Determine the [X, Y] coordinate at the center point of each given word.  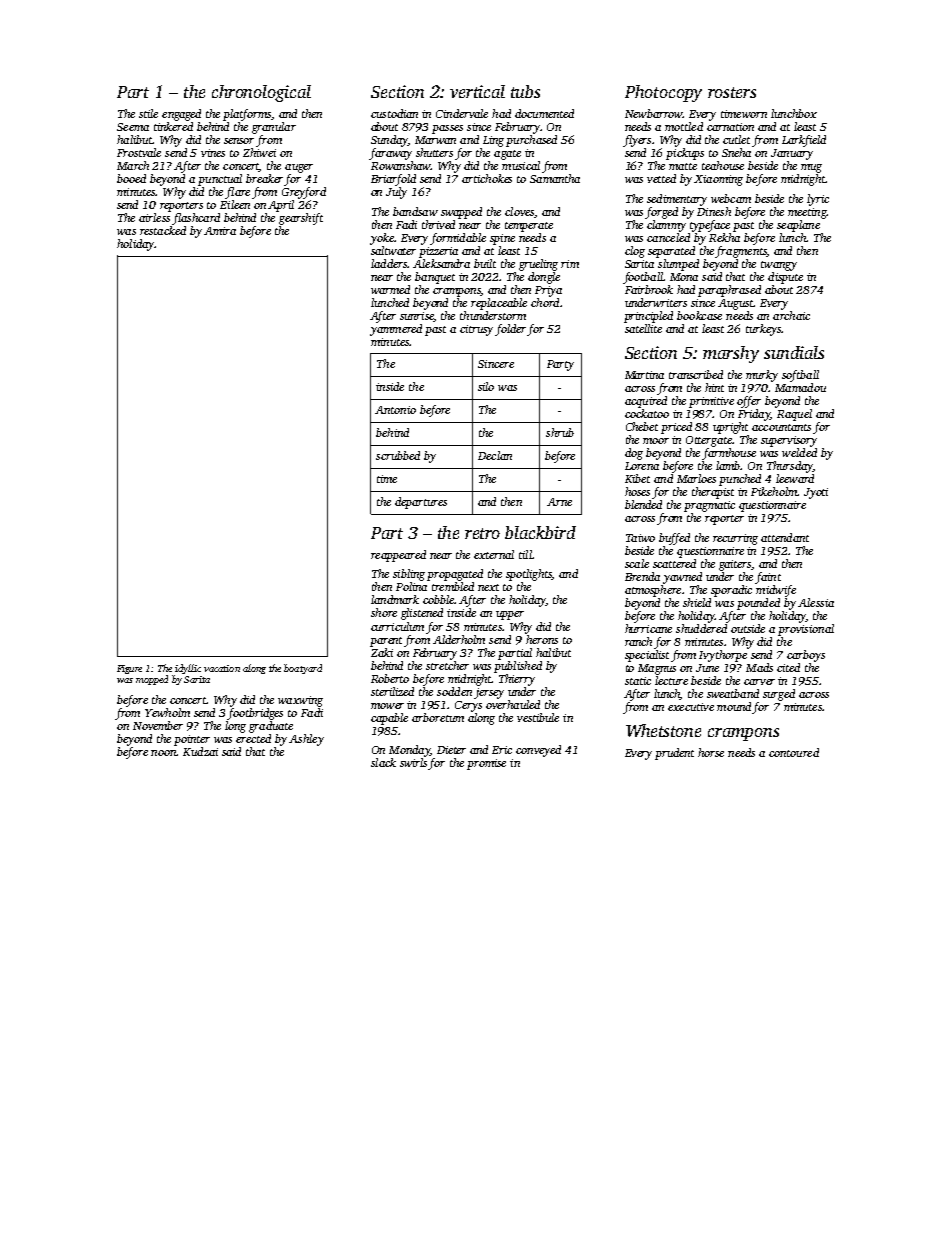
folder [510, 330]
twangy [779, 266]
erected [253, 738]
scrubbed [398, 455]
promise [486, 764]
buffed [674, 539]
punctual [220, 180]
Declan [495, 455]
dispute [785, 278]
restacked [163, 230]
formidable [458, 239]
